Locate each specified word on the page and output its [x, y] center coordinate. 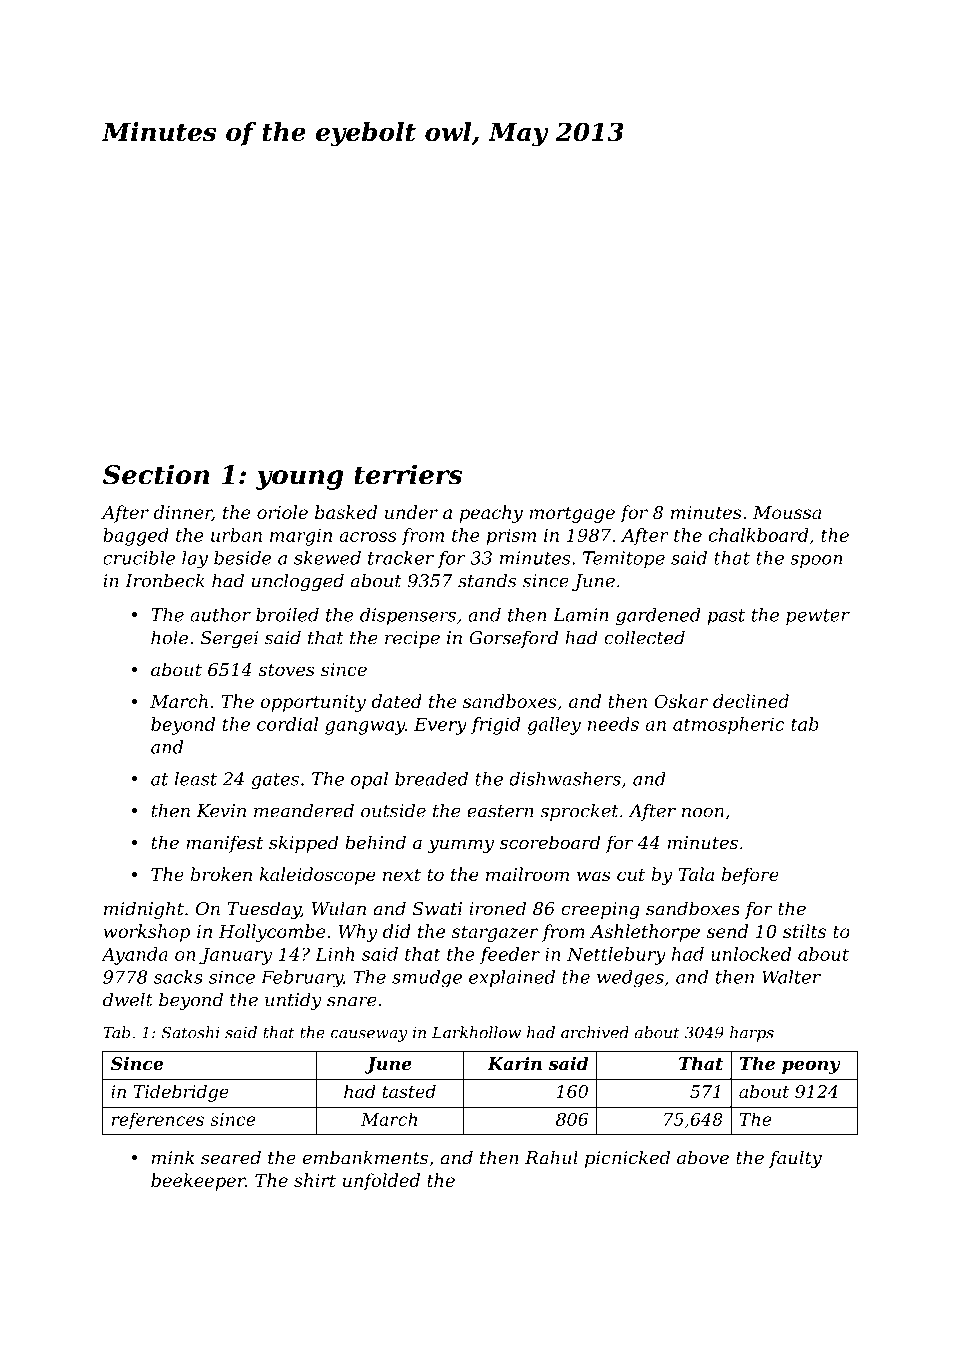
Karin [514, 1063]
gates [275, 781]
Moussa [787, 512]
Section [156, 474]
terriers [408, 474]
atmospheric [729, 726]
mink [173, 1157]
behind [375, 842]
